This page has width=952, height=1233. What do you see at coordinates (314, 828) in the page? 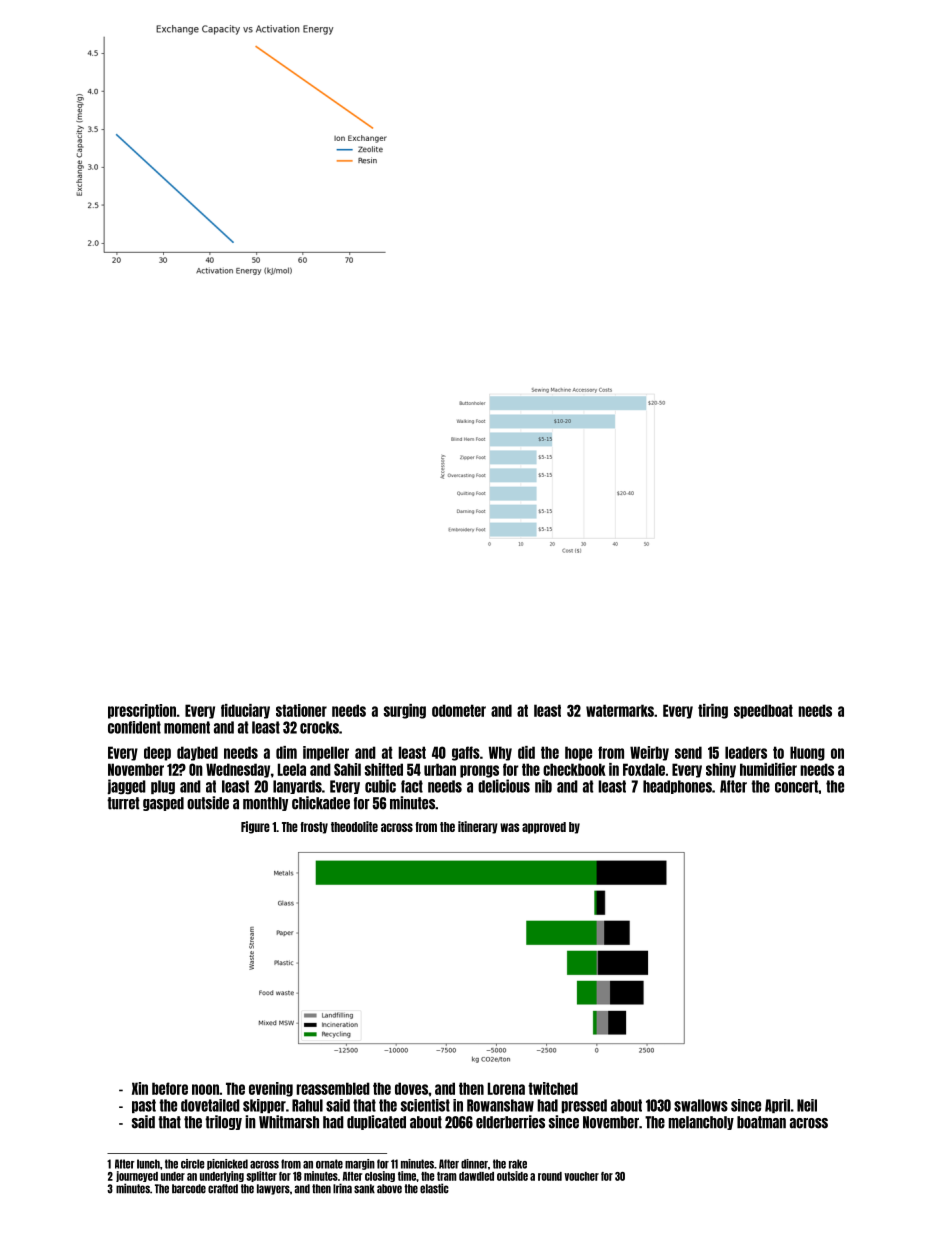
I see `frosty` at bounding box center [314, 828].
